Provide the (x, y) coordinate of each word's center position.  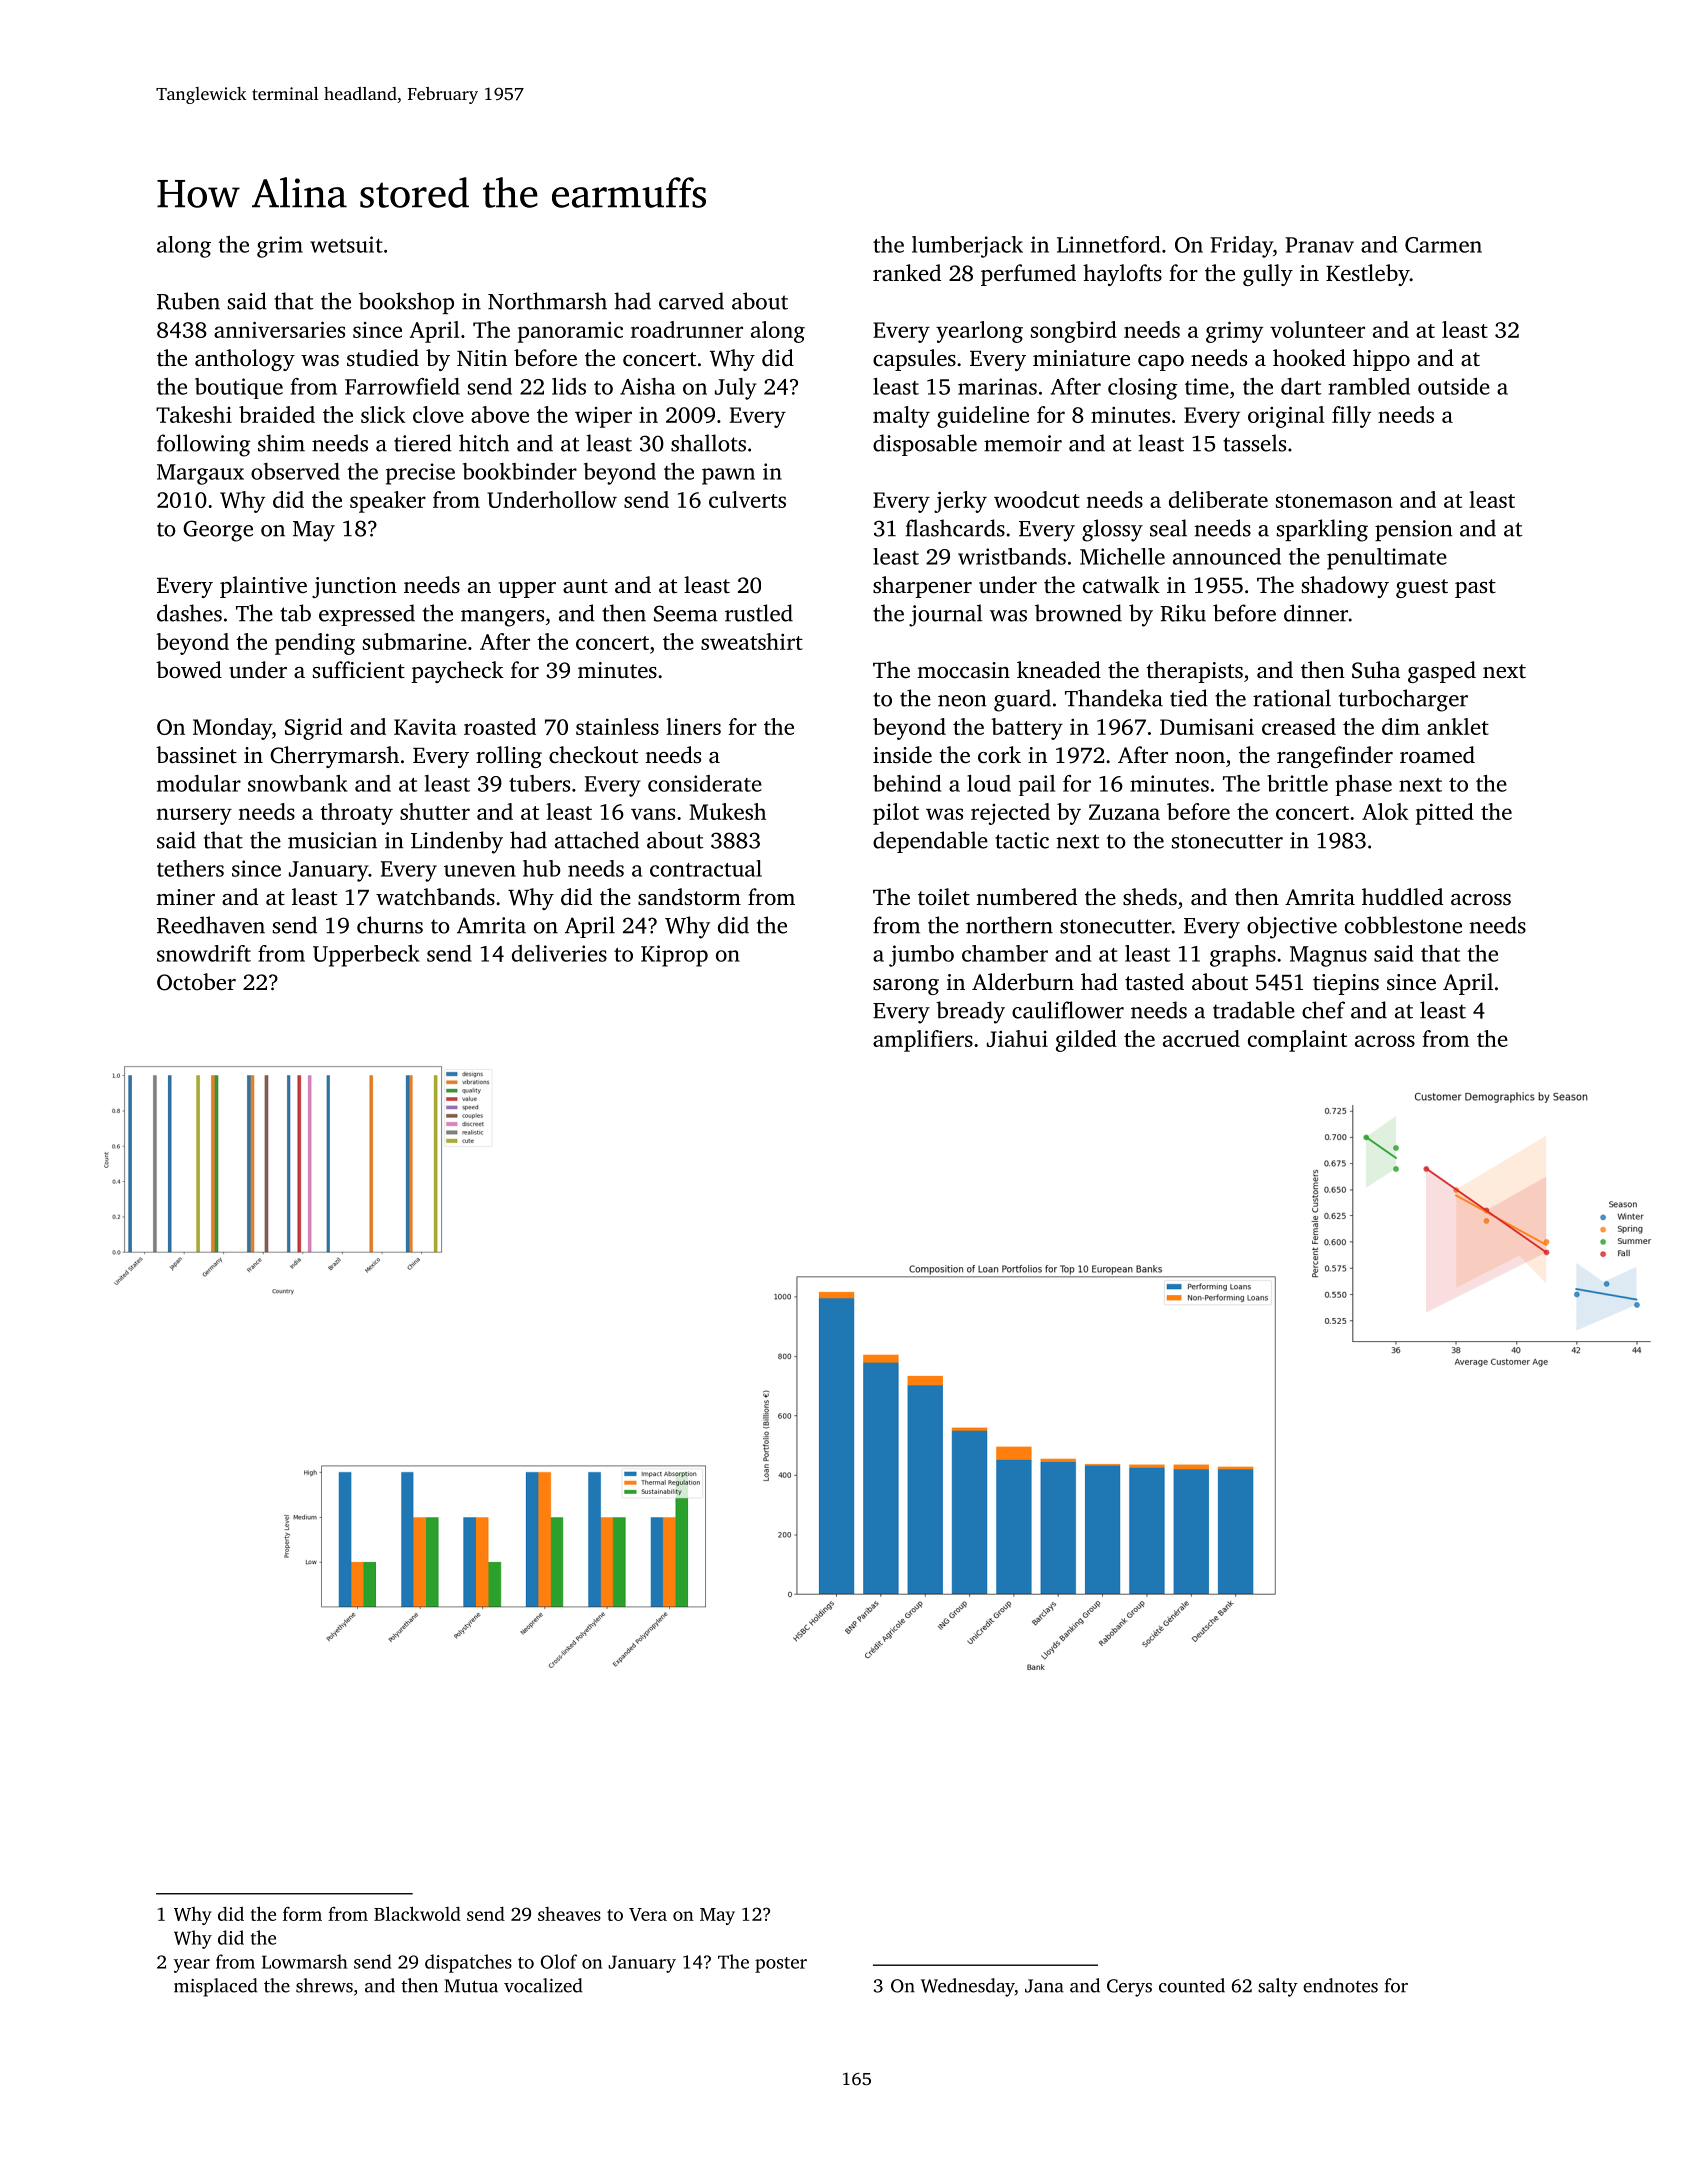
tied (1189, 698)
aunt (585, 586)
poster (781, 1965)
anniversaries (279, 329)
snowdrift (204, 953)
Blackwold (417, 1913)
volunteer (1317, 329)
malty (901, 417)
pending (315, 644)
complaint (1297, 1041)
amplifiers (923, 1041)
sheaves (569, 1914)
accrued (1201, 1038)
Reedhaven (211, 925)
